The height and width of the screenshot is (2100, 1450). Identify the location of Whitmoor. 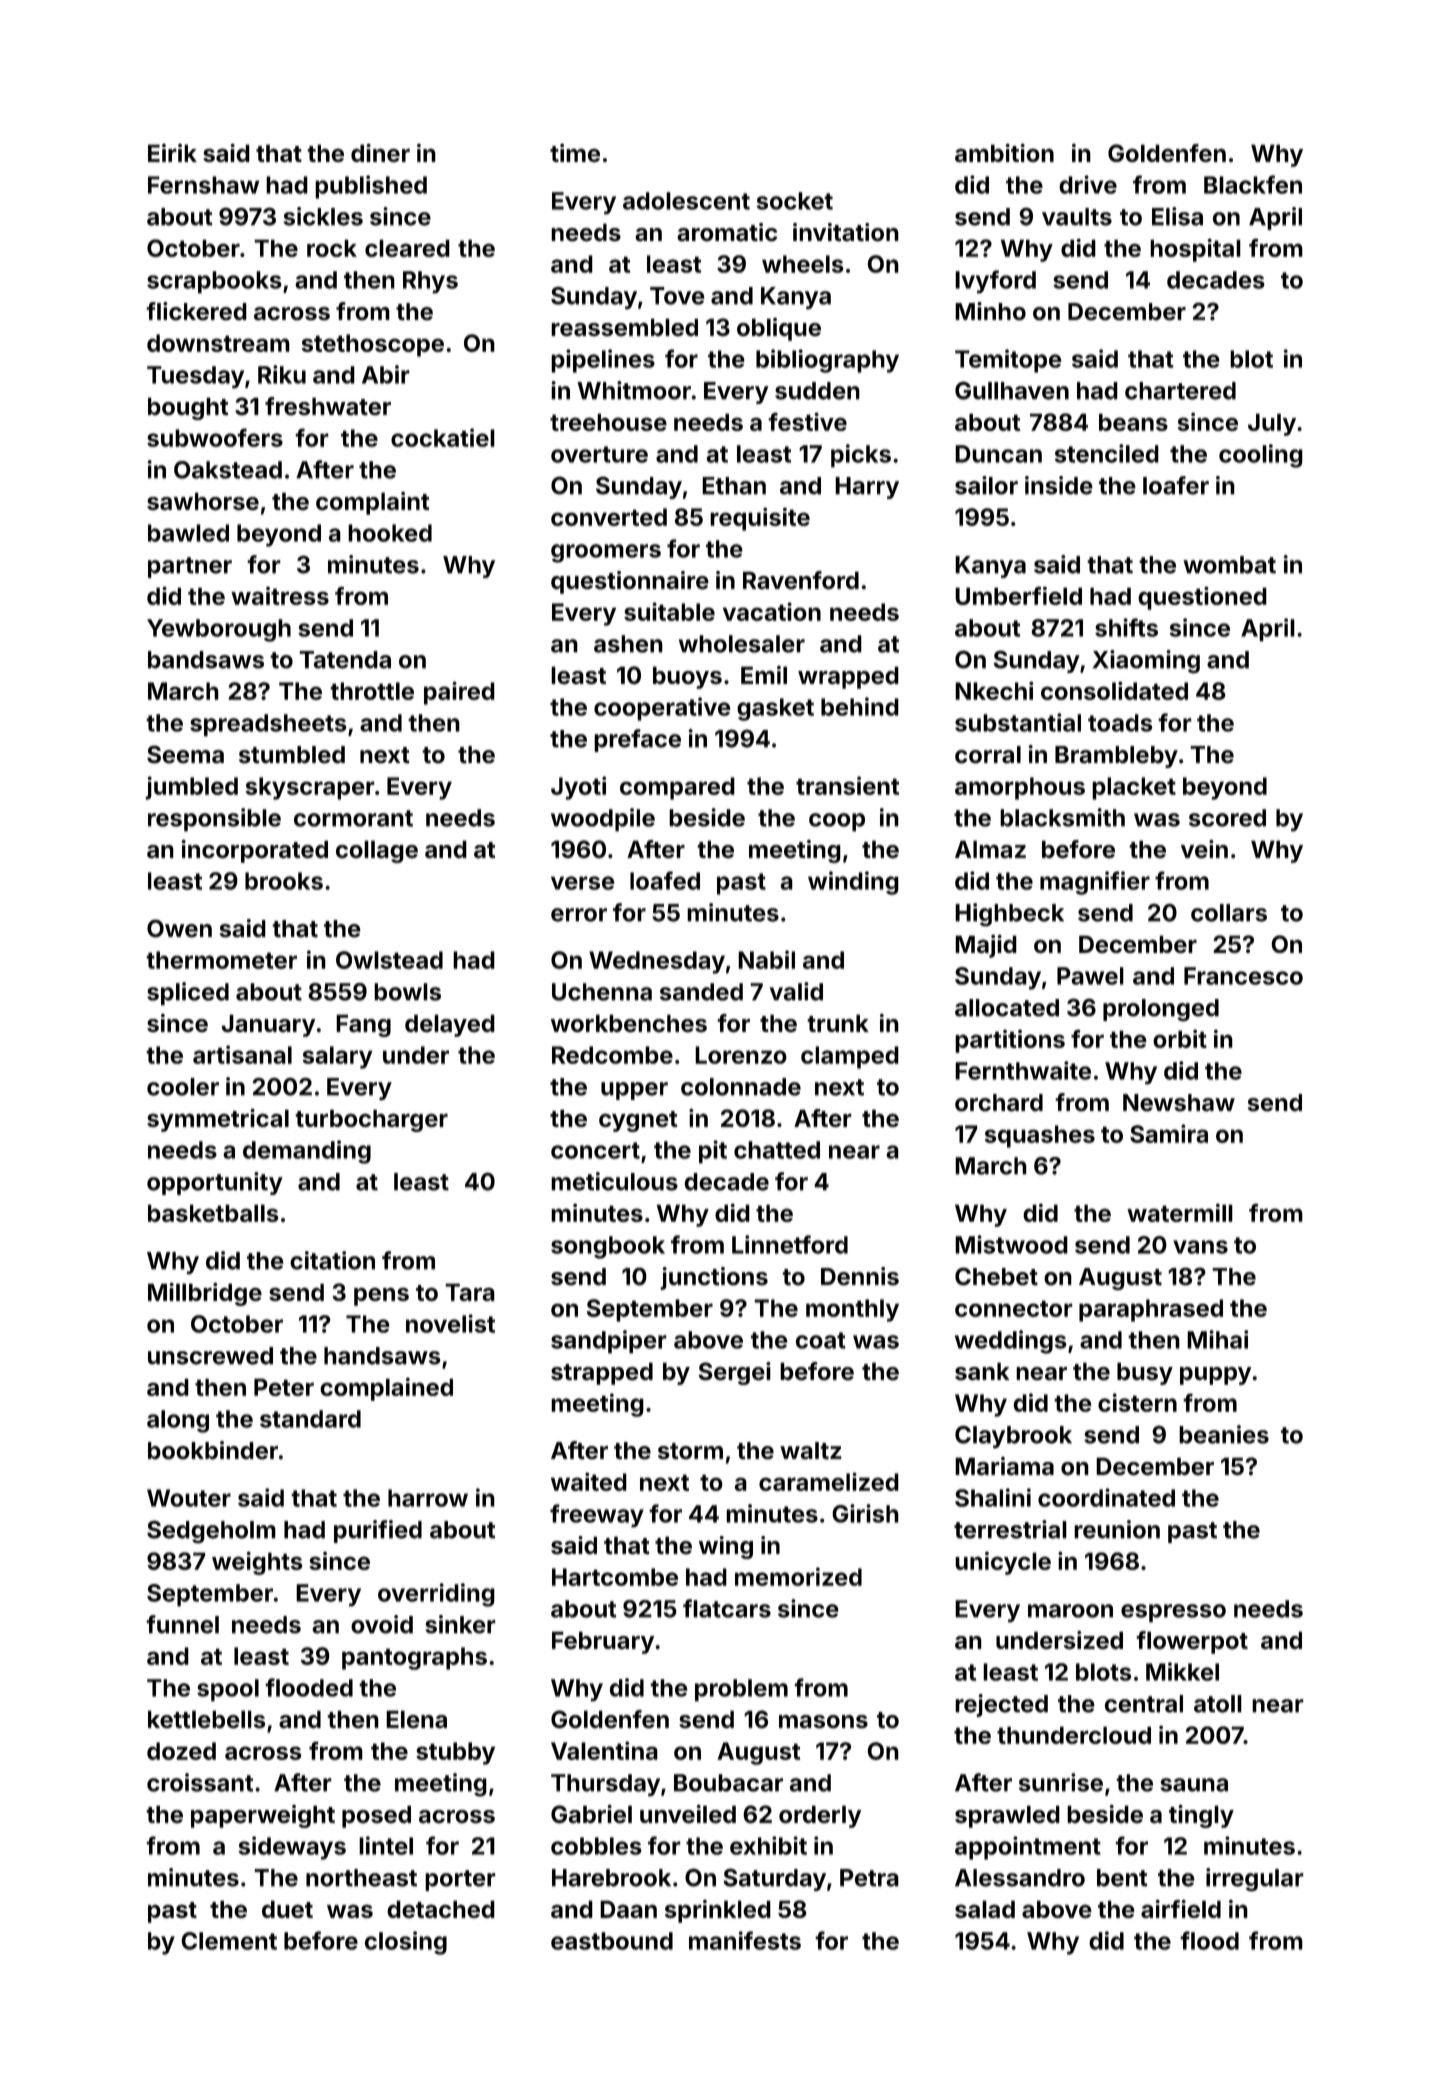
(634, 390).
